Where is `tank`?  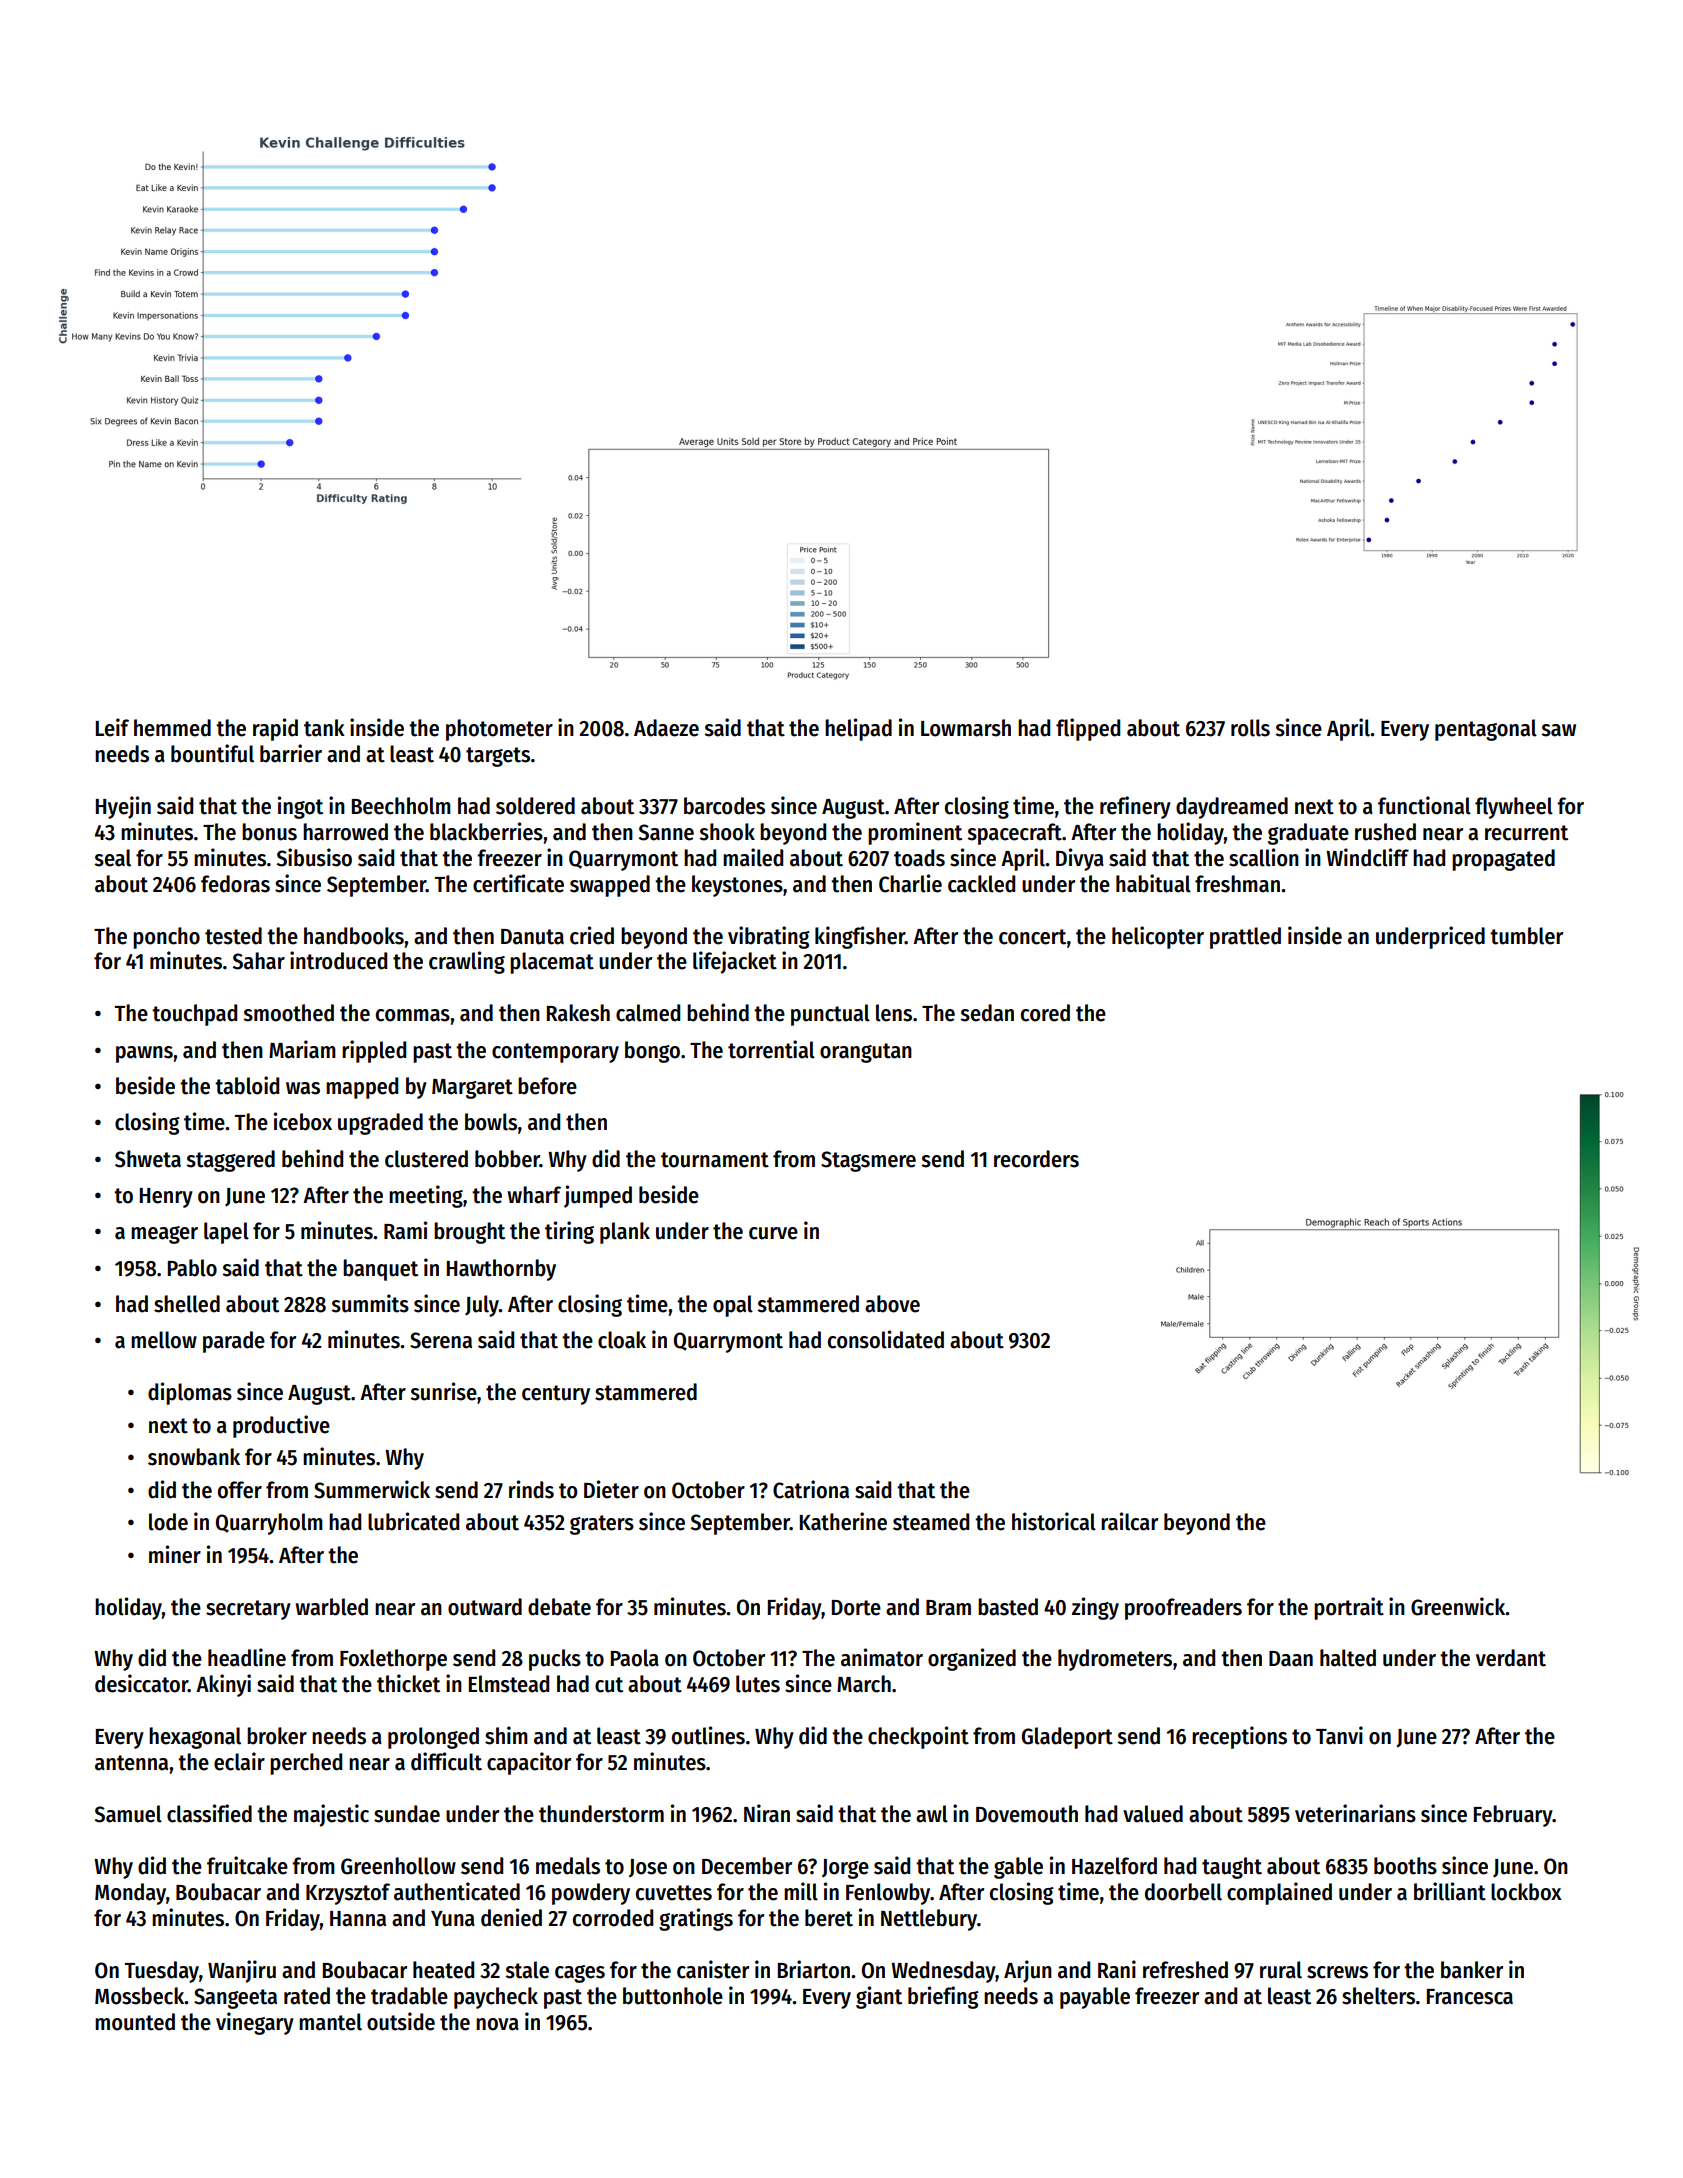 tank is located at coordinates (324, 728).
